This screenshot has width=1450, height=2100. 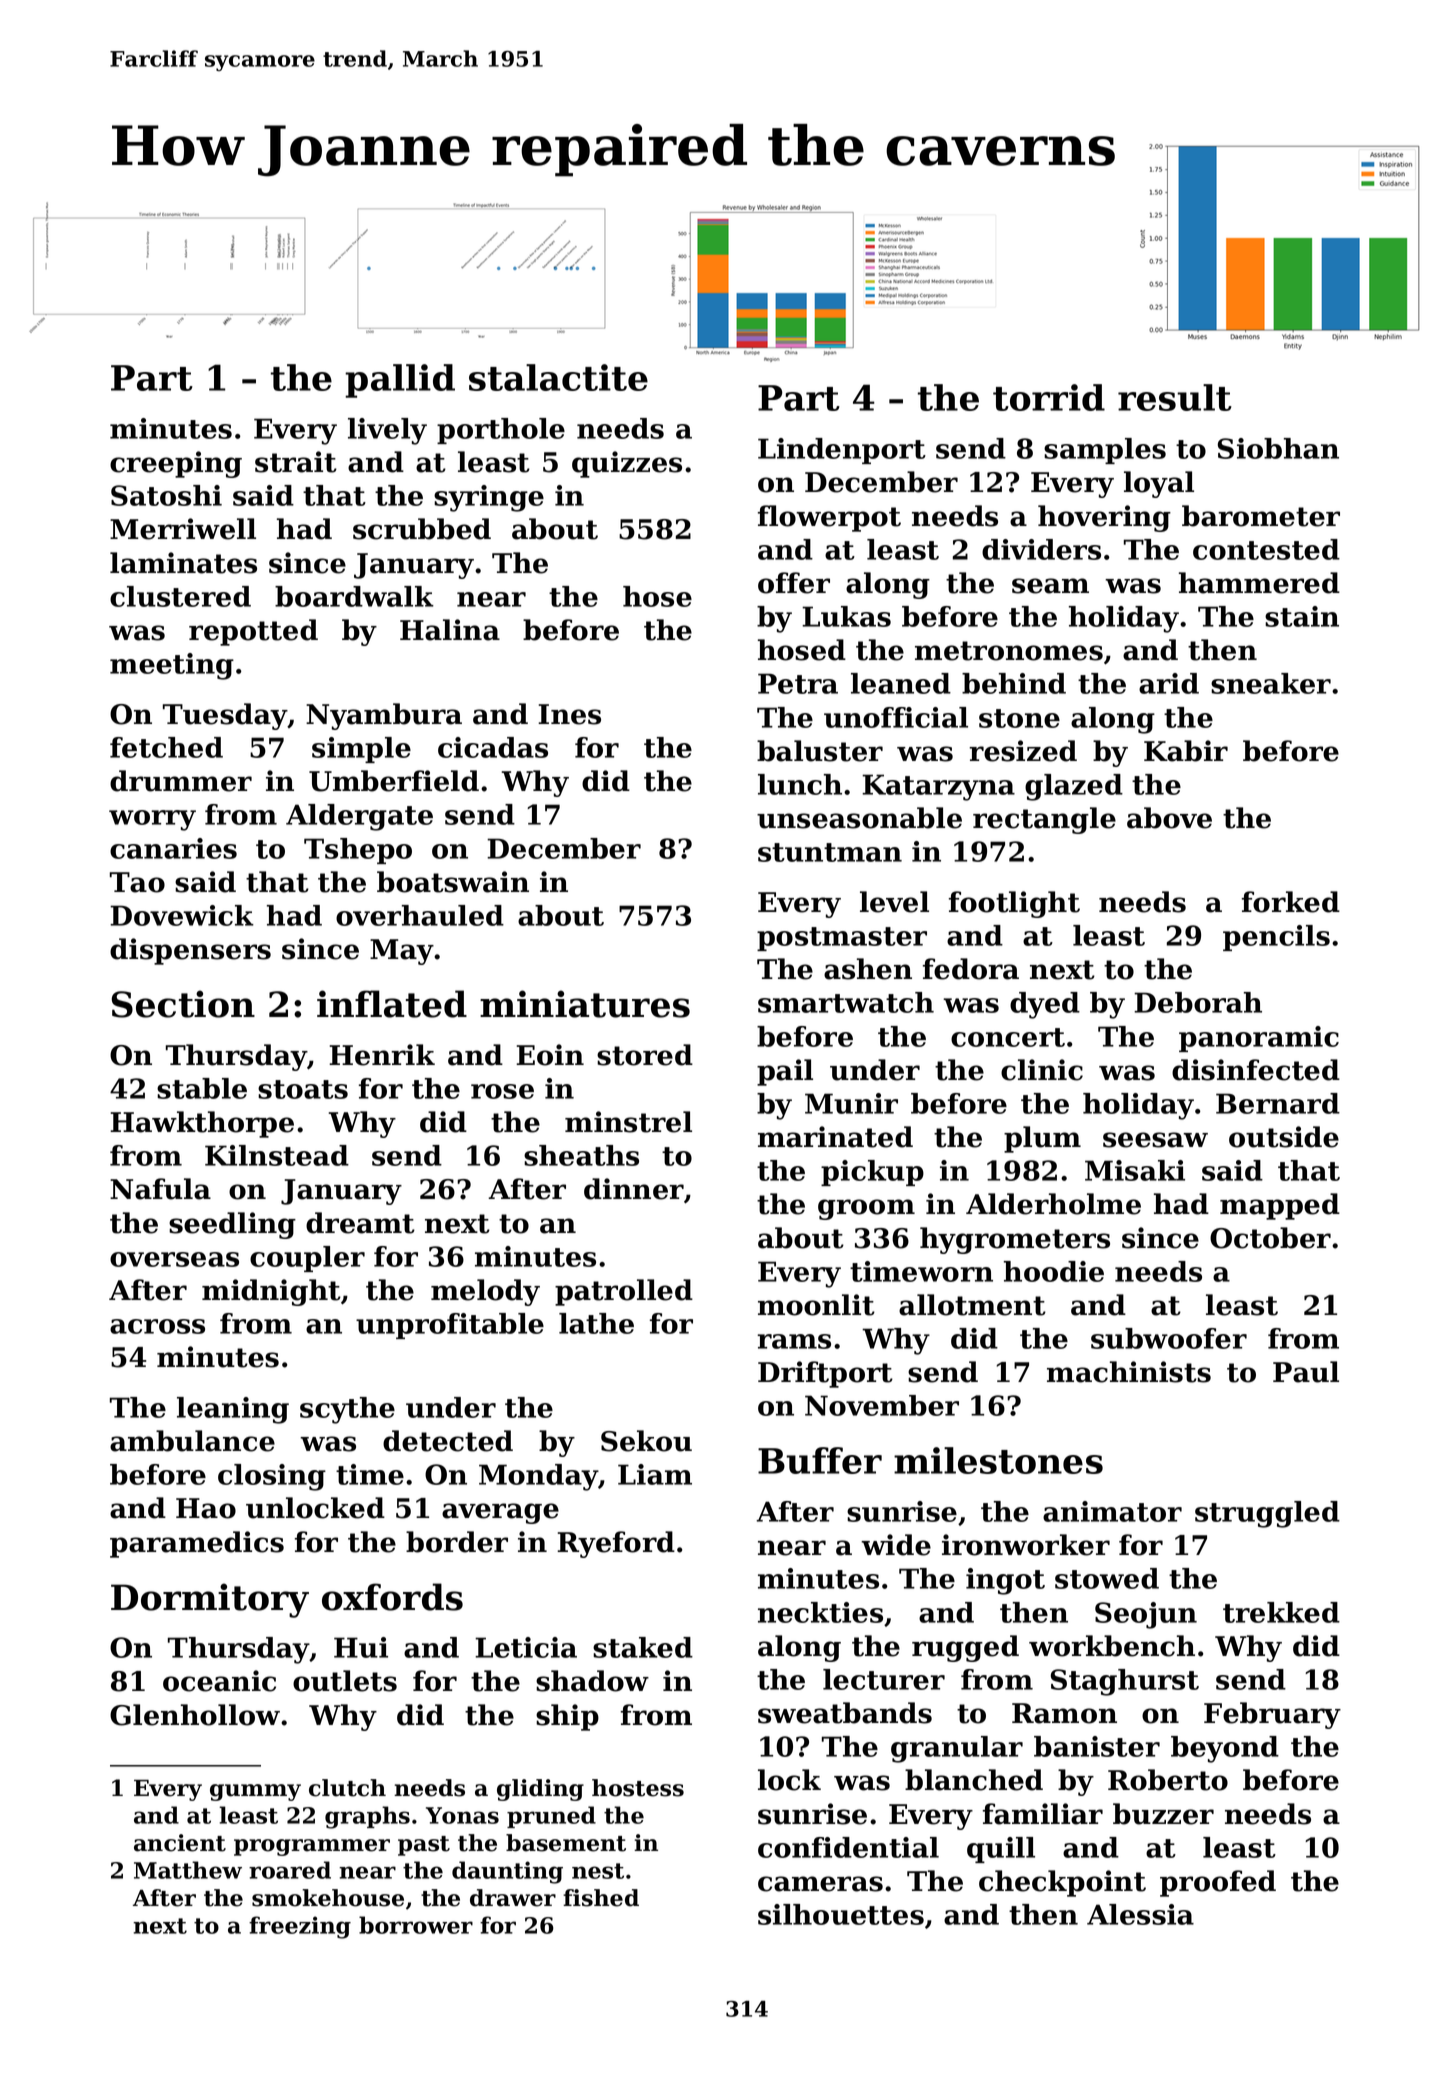 I want to click on Misaki, so click(x=1135, y=1170).
